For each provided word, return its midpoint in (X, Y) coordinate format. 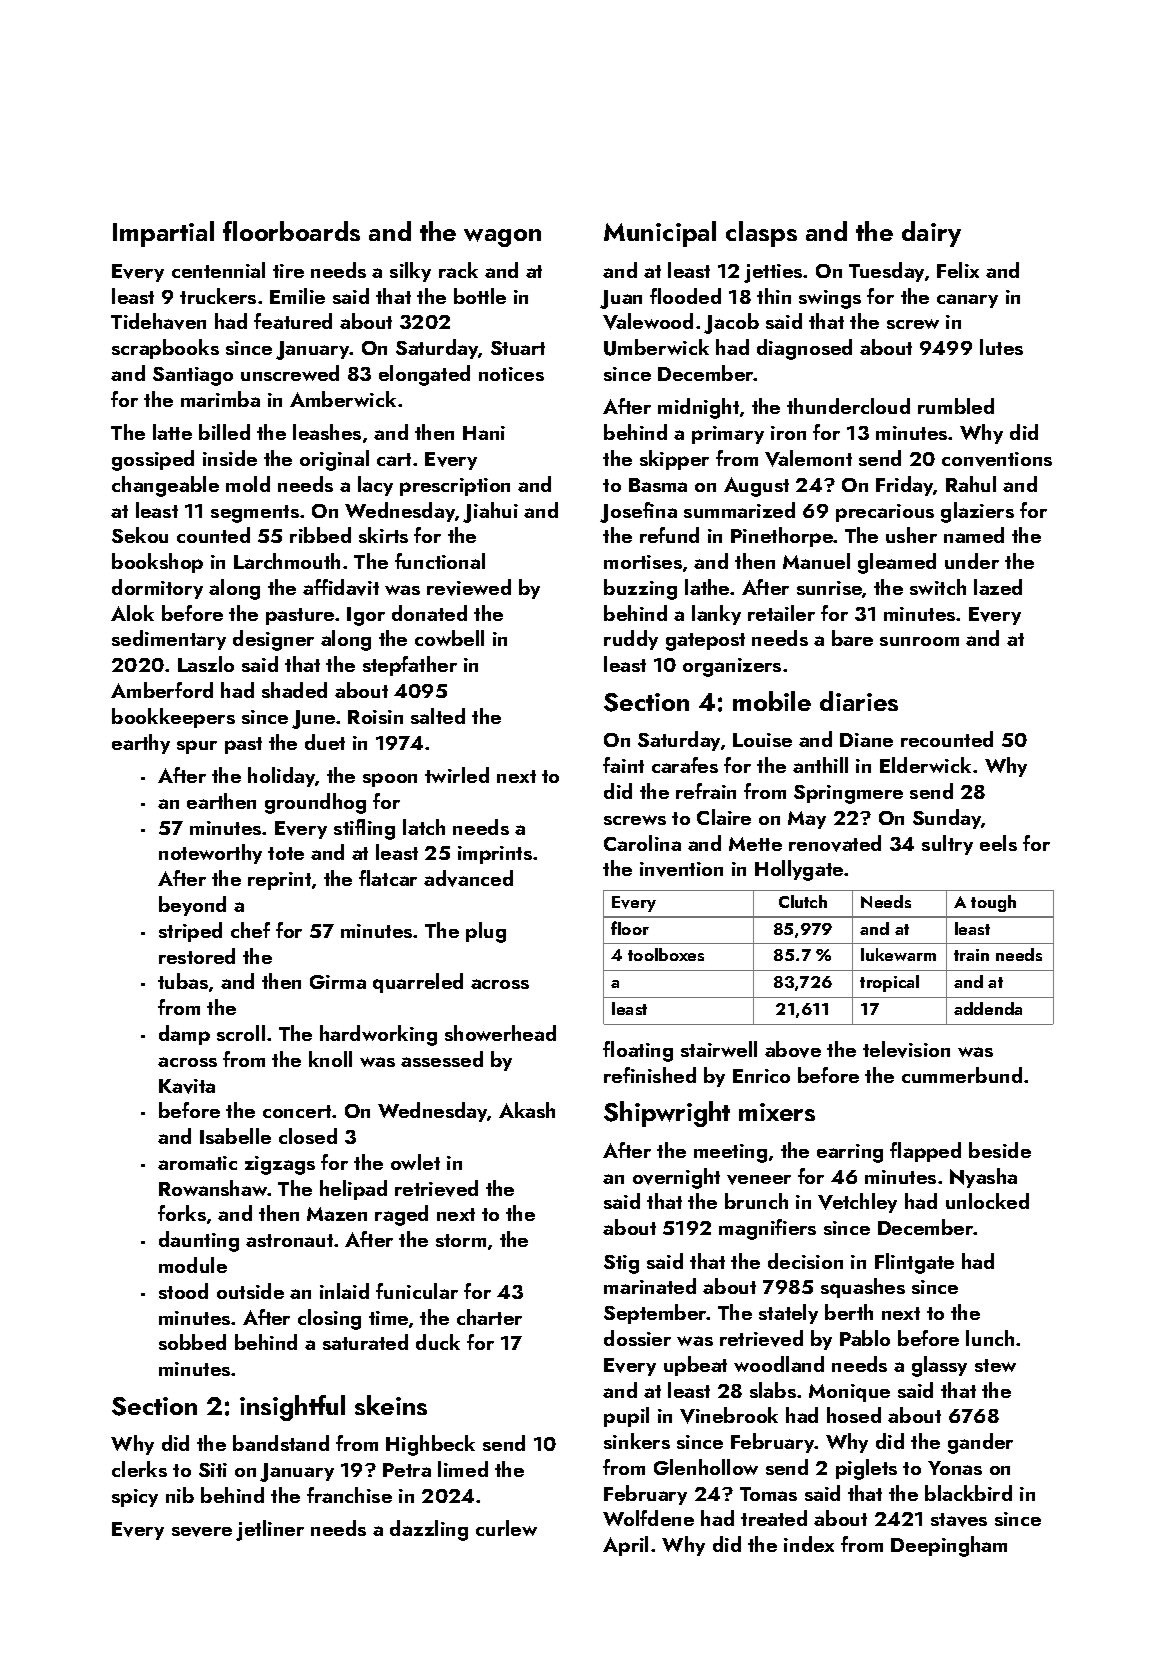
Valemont (808, 458)
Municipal (660, 234)
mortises (643, 562)
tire (288, 271)
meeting (730, 1153)
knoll (330, 1059)
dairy (931, 234)
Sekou (140, 535)
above (793, 1049)
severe (202, 1532)
